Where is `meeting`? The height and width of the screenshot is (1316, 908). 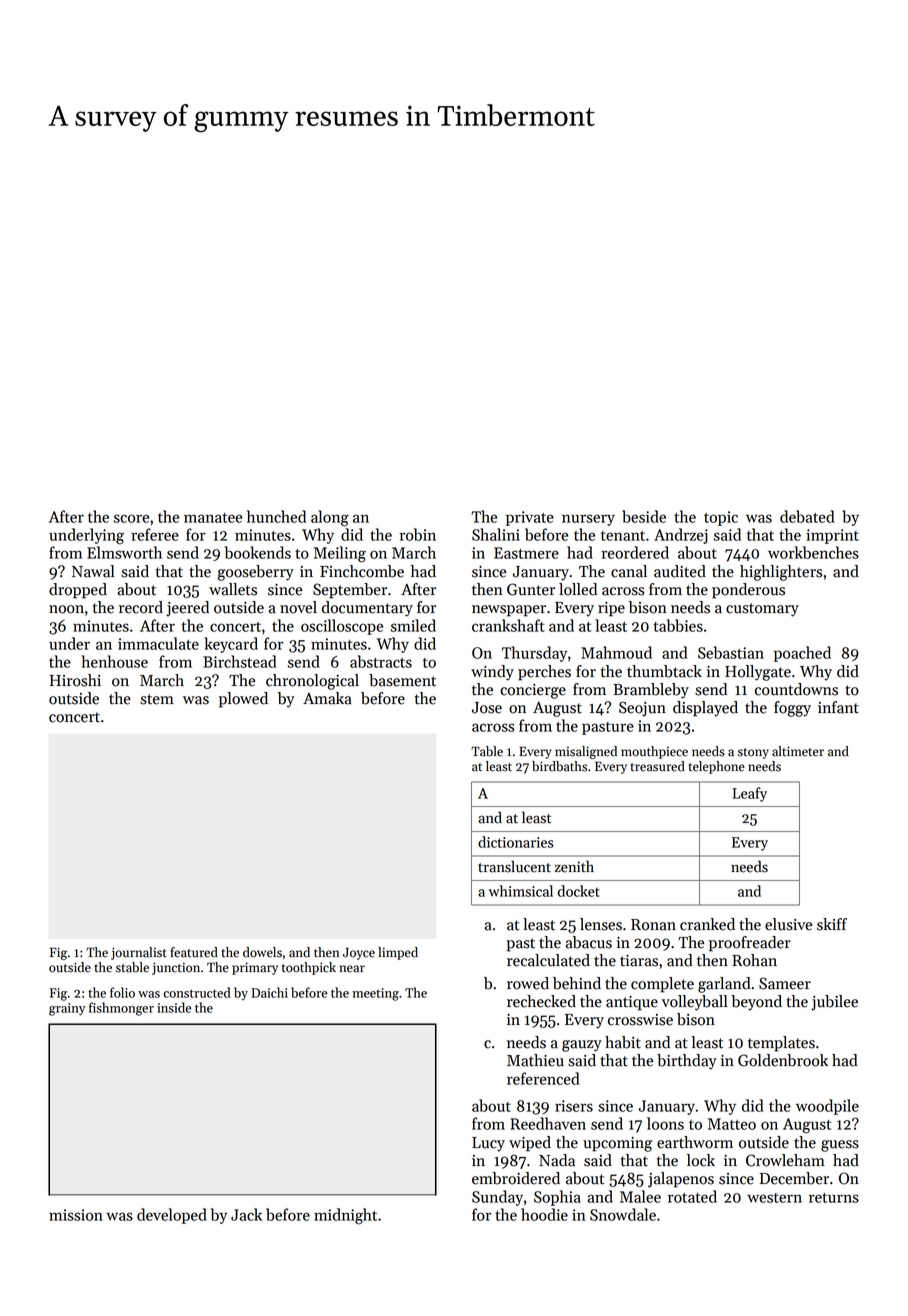 meeting is located at coordinates (375, 994).
